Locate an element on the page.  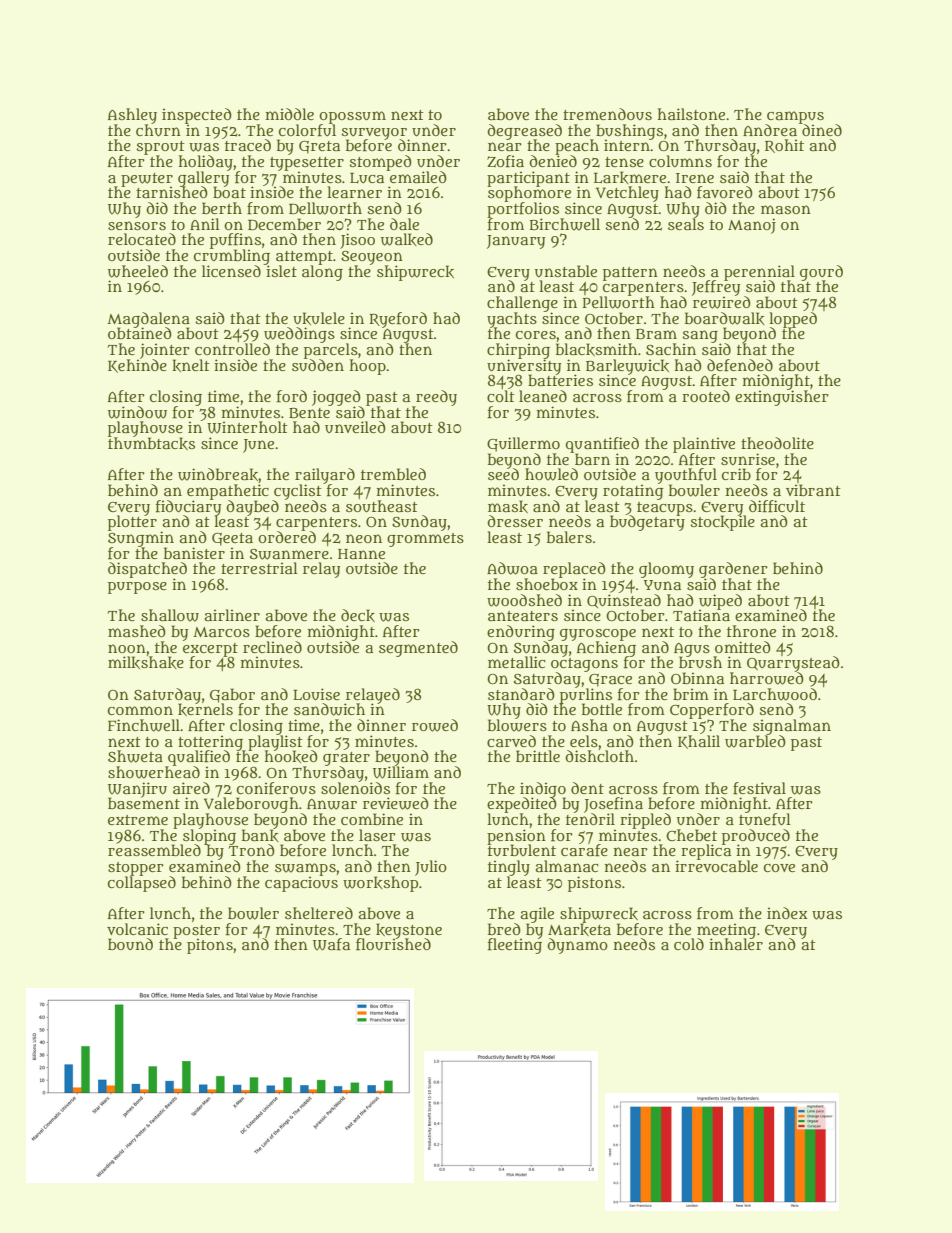
tremendous is located at coordinates (607, 114).
